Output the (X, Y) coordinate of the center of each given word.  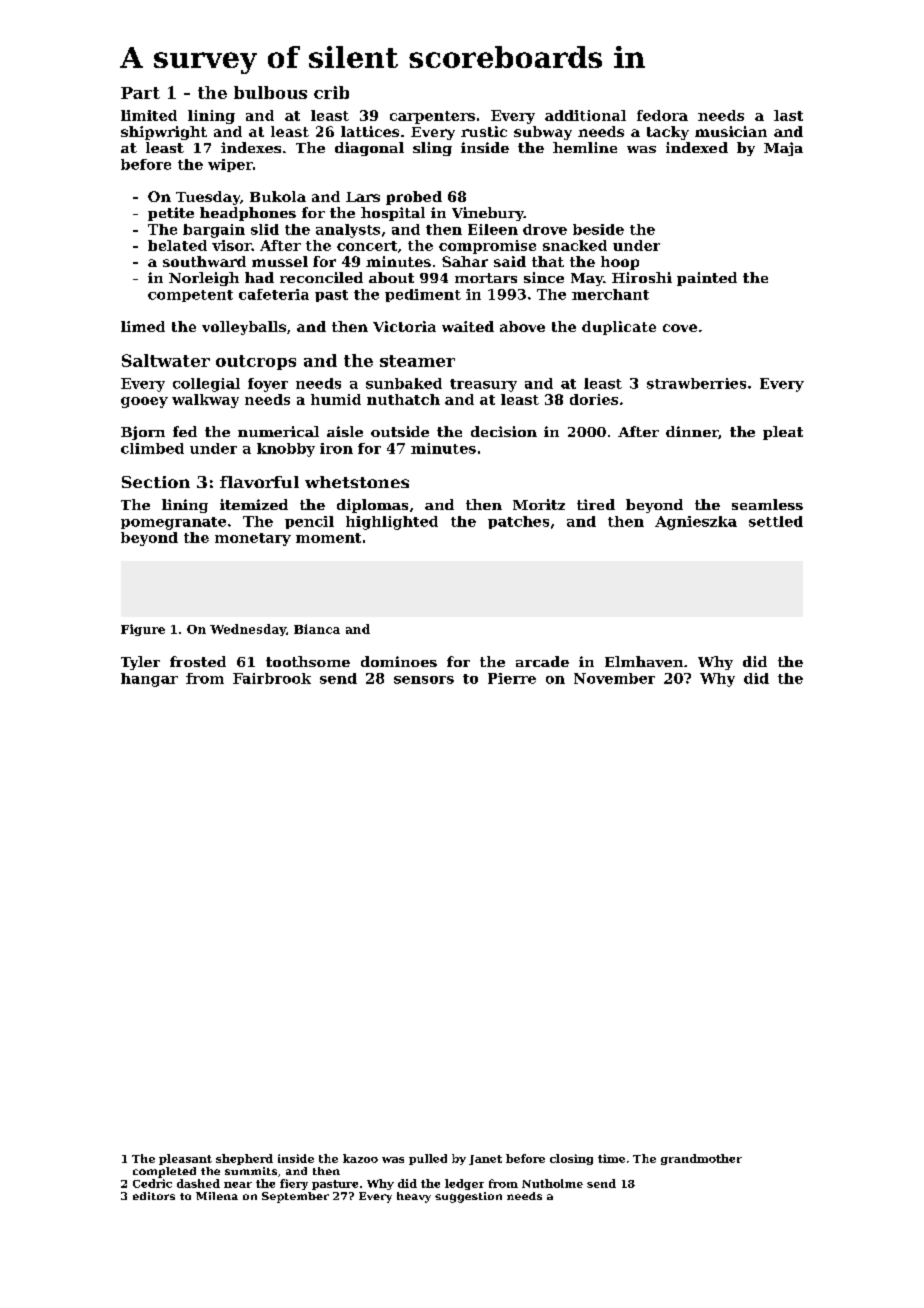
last (788, 115)
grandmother (701, 1159)
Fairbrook (272, 678)
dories (594, 399)
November (614, 678)
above (522, 326)
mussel (280, 261)
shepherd (244, 1159)
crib (331, 92)
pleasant (185, 1159)
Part (140, 93)
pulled (428, 1159)
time (611, 1158)
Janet (485, 1160)
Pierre (512, 678)
